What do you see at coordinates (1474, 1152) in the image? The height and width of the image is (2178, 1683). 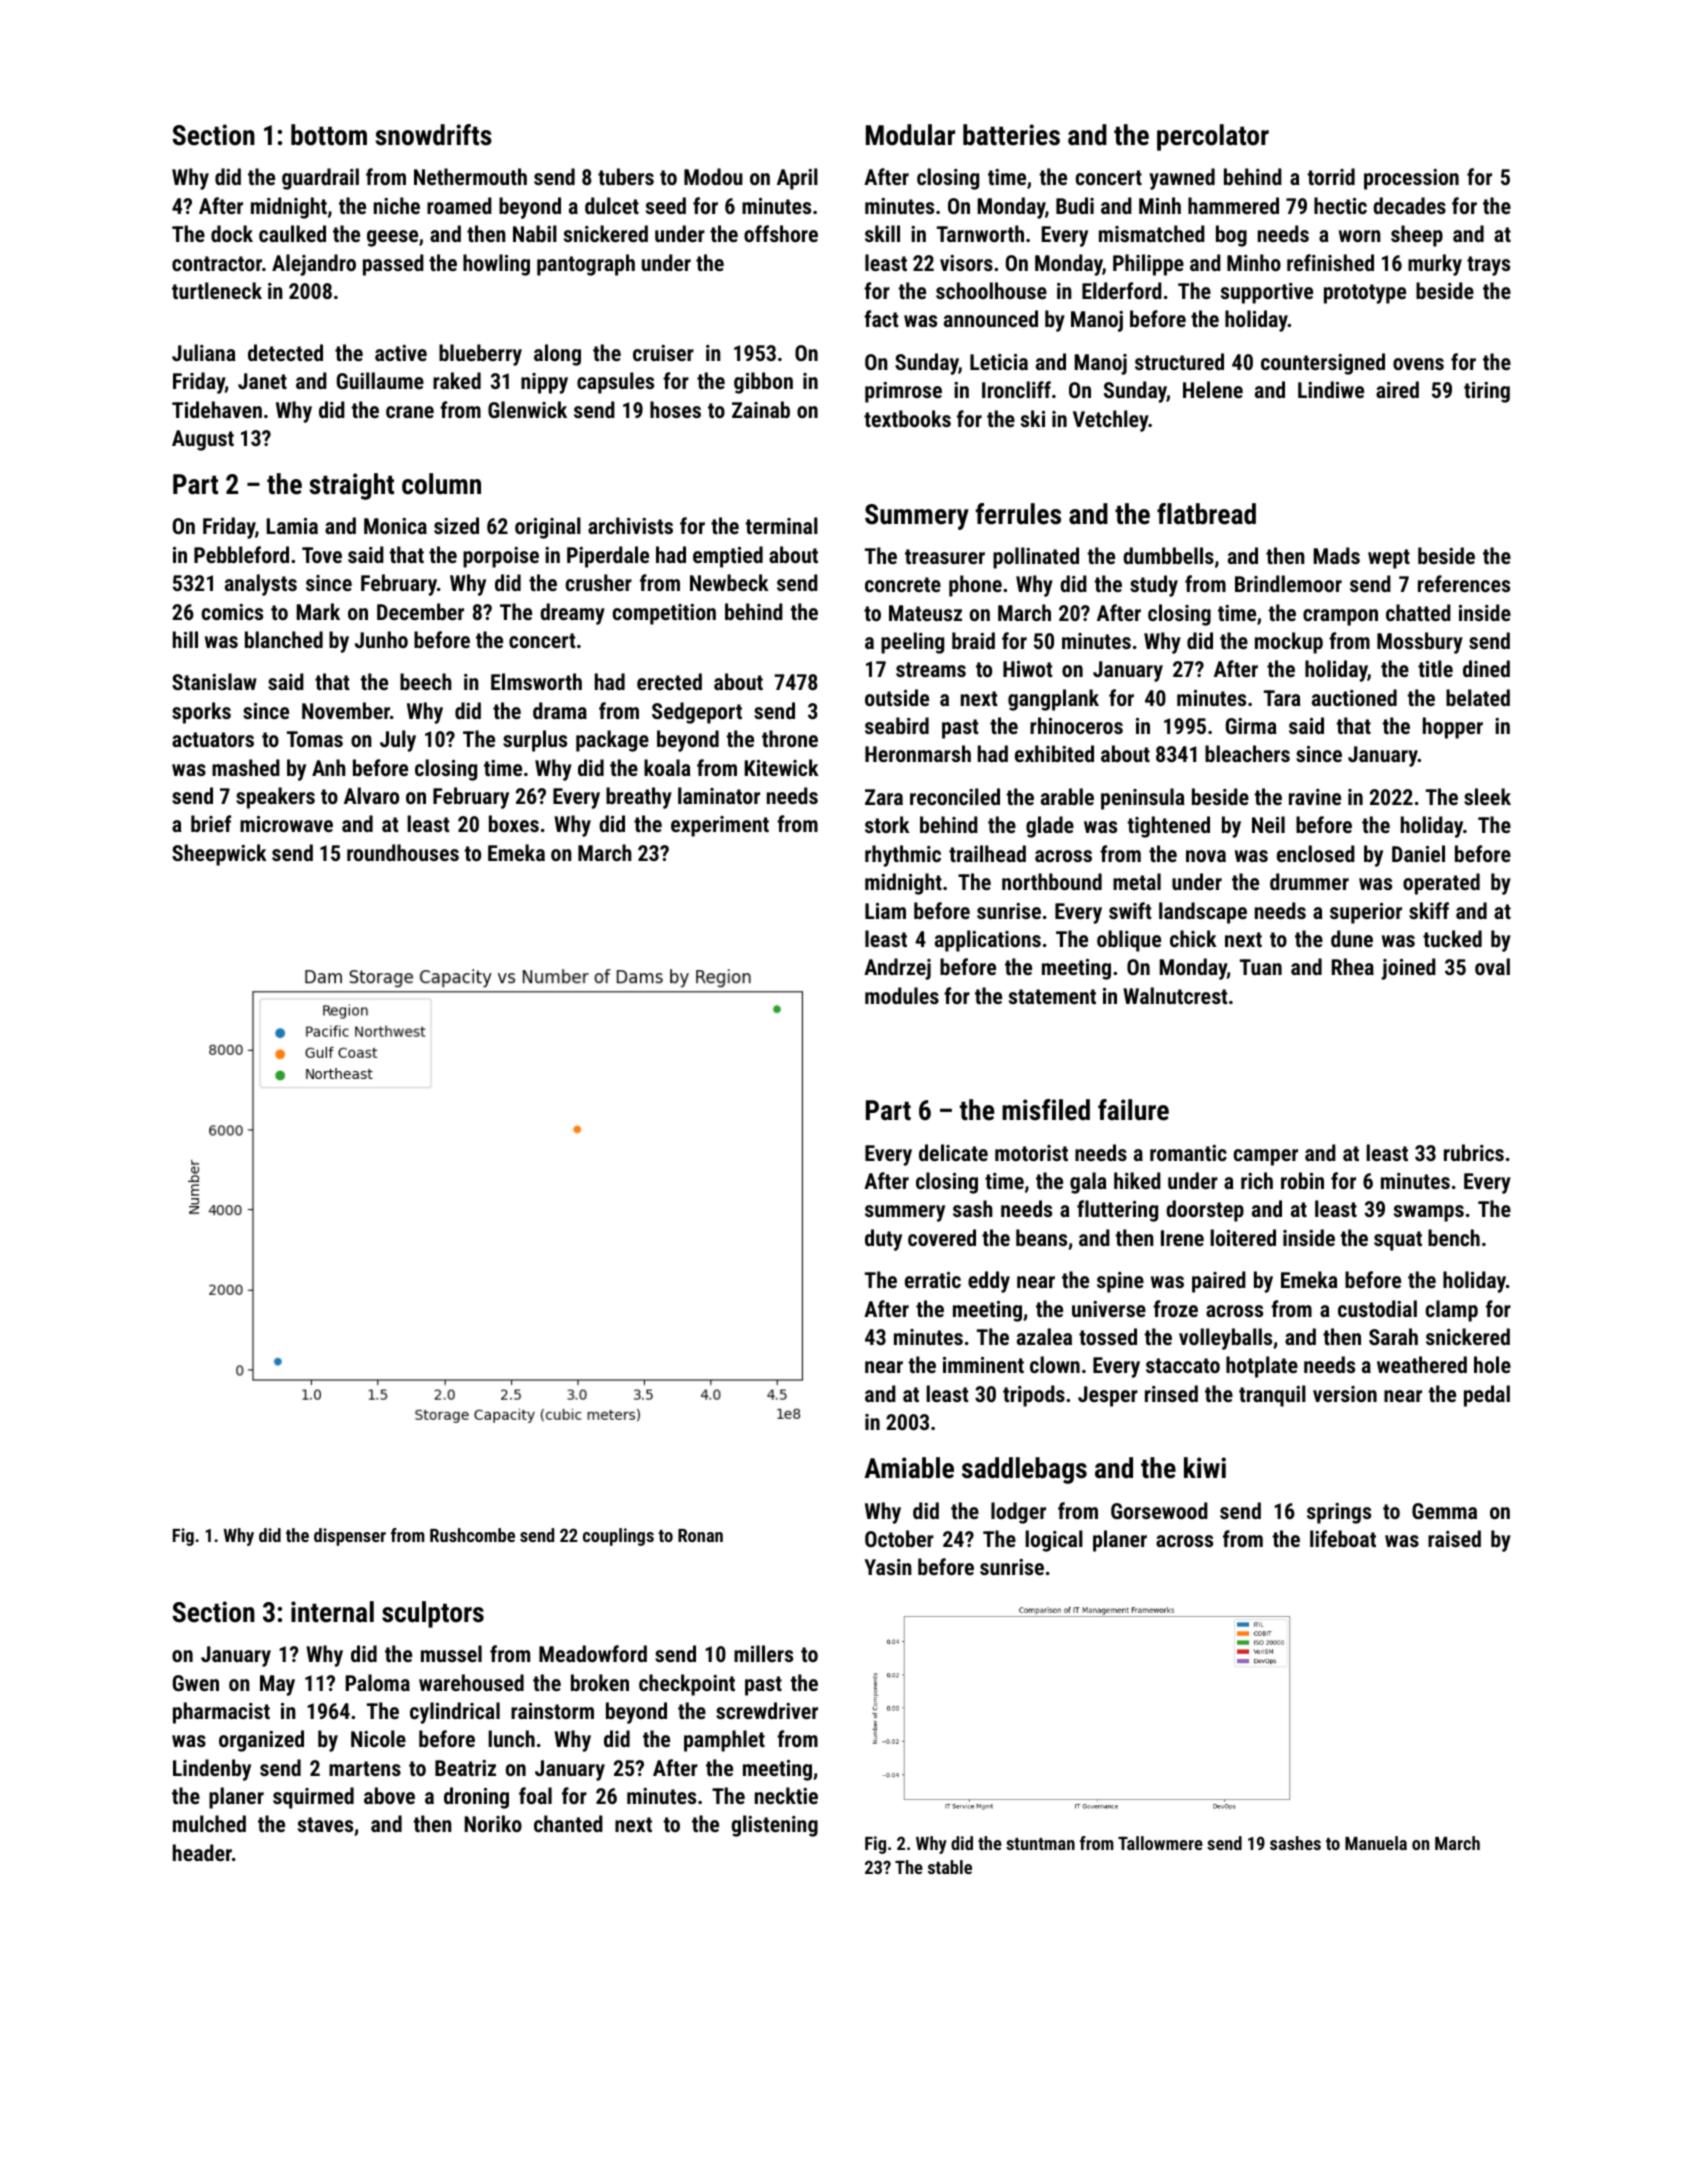 I see `rubrics` at bounding box center [1474, 1152].
